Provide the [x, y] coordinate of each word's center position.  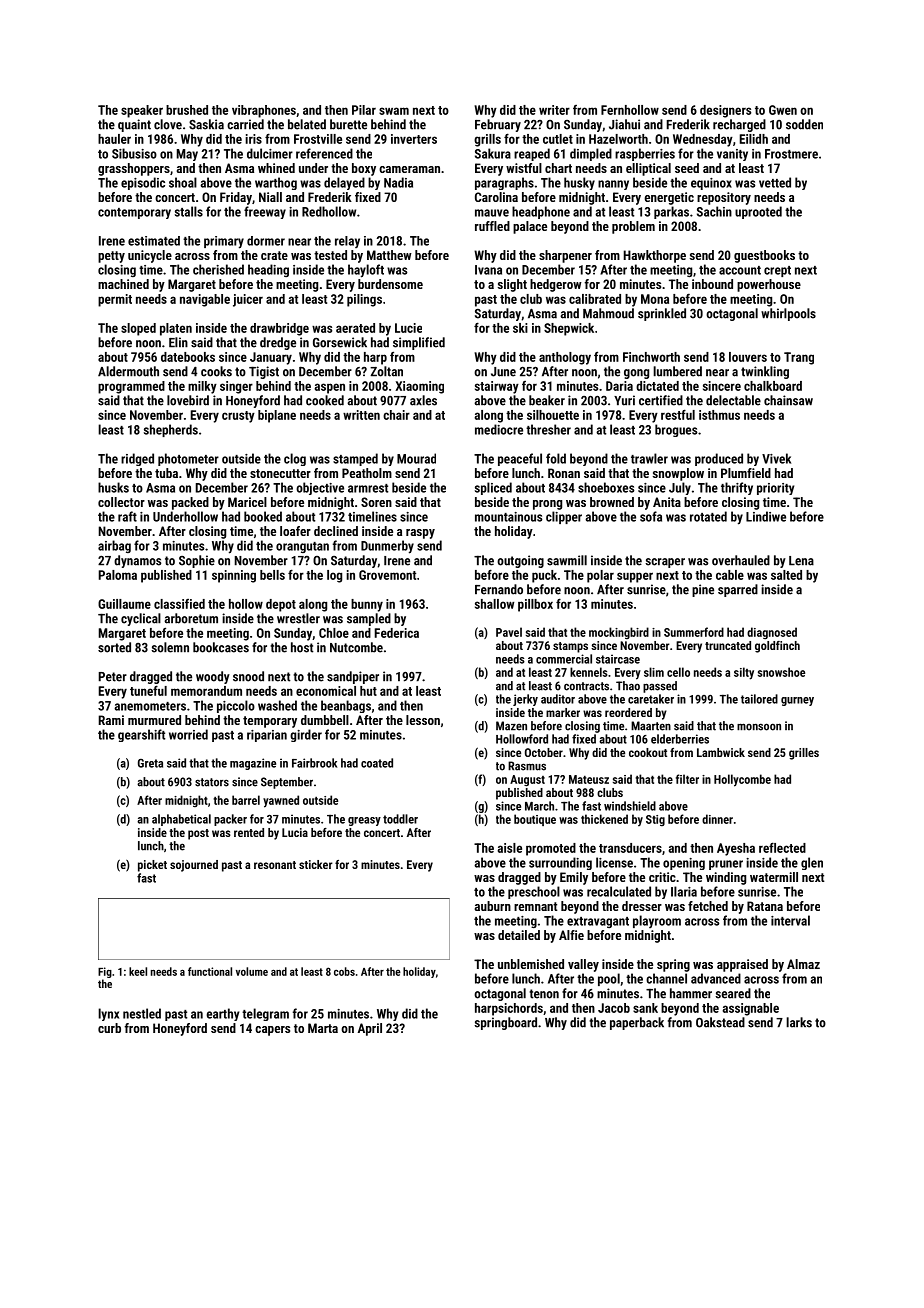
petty [111, 257]
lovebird [188, 400]
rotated [708, 516]
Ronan [564, 473]
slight [512, 285]
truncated [728, 645]
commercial [564, 659]
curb [109, 1028]
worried [188, 734]
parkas [671, 212]
